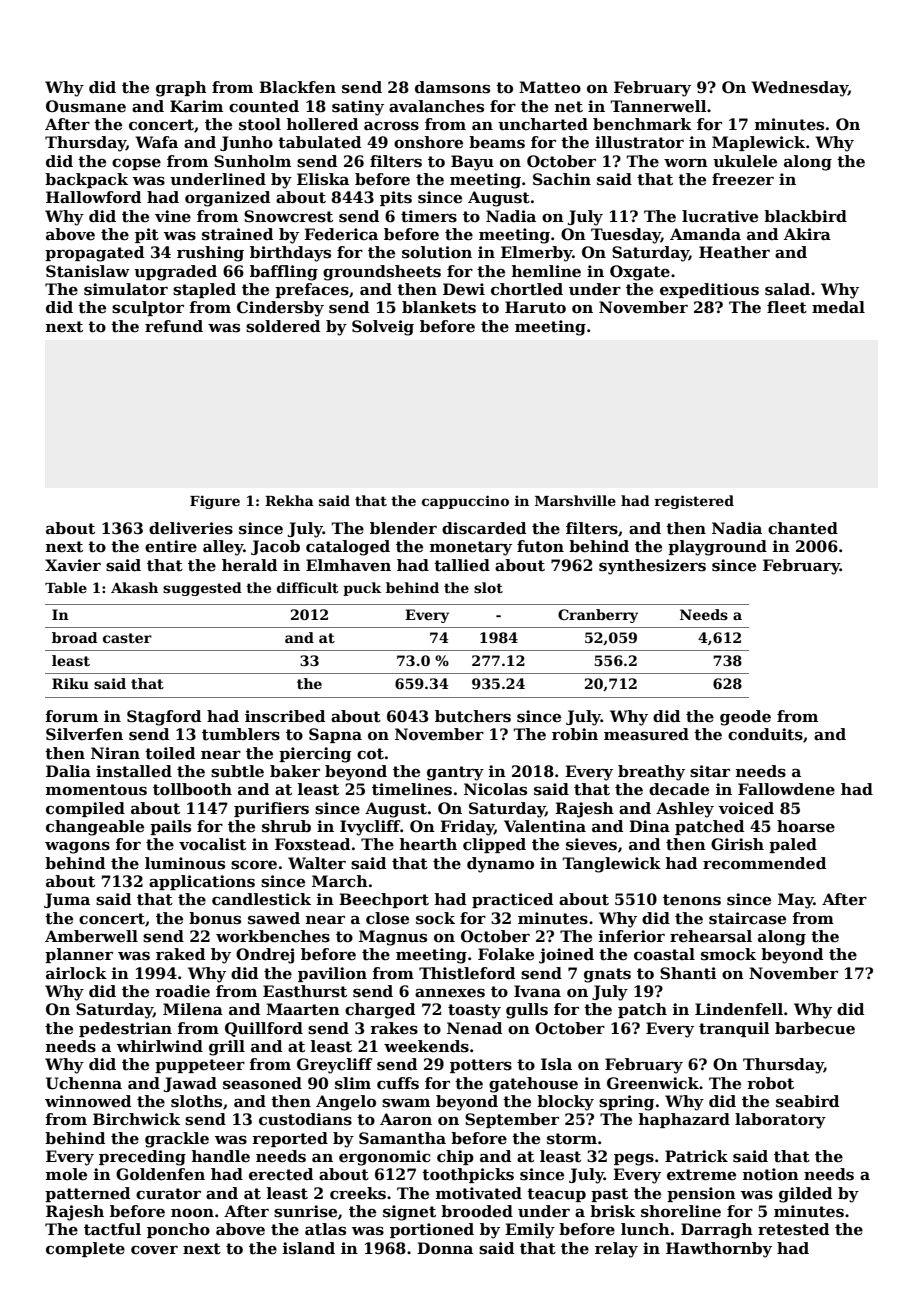 This image has width=924, height=1308. I want to click on soldered, so click(283, 326).
